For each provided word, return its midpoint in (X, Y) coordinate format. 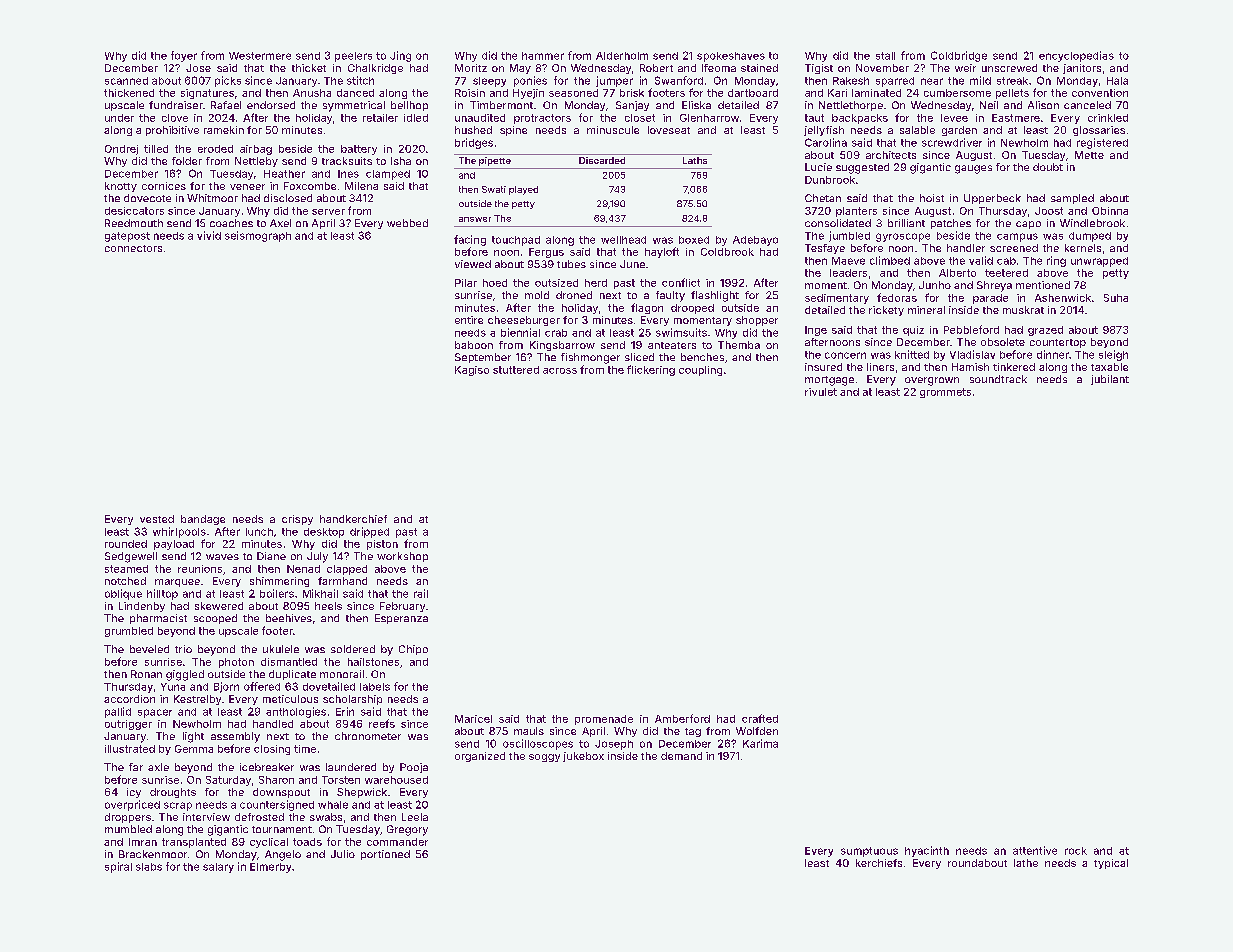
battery (359, 150)
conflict (681, 282)
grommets (945, 393)
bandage (203, 520)
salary (218, 868)
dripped (369, 532)
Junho (935, 285)
